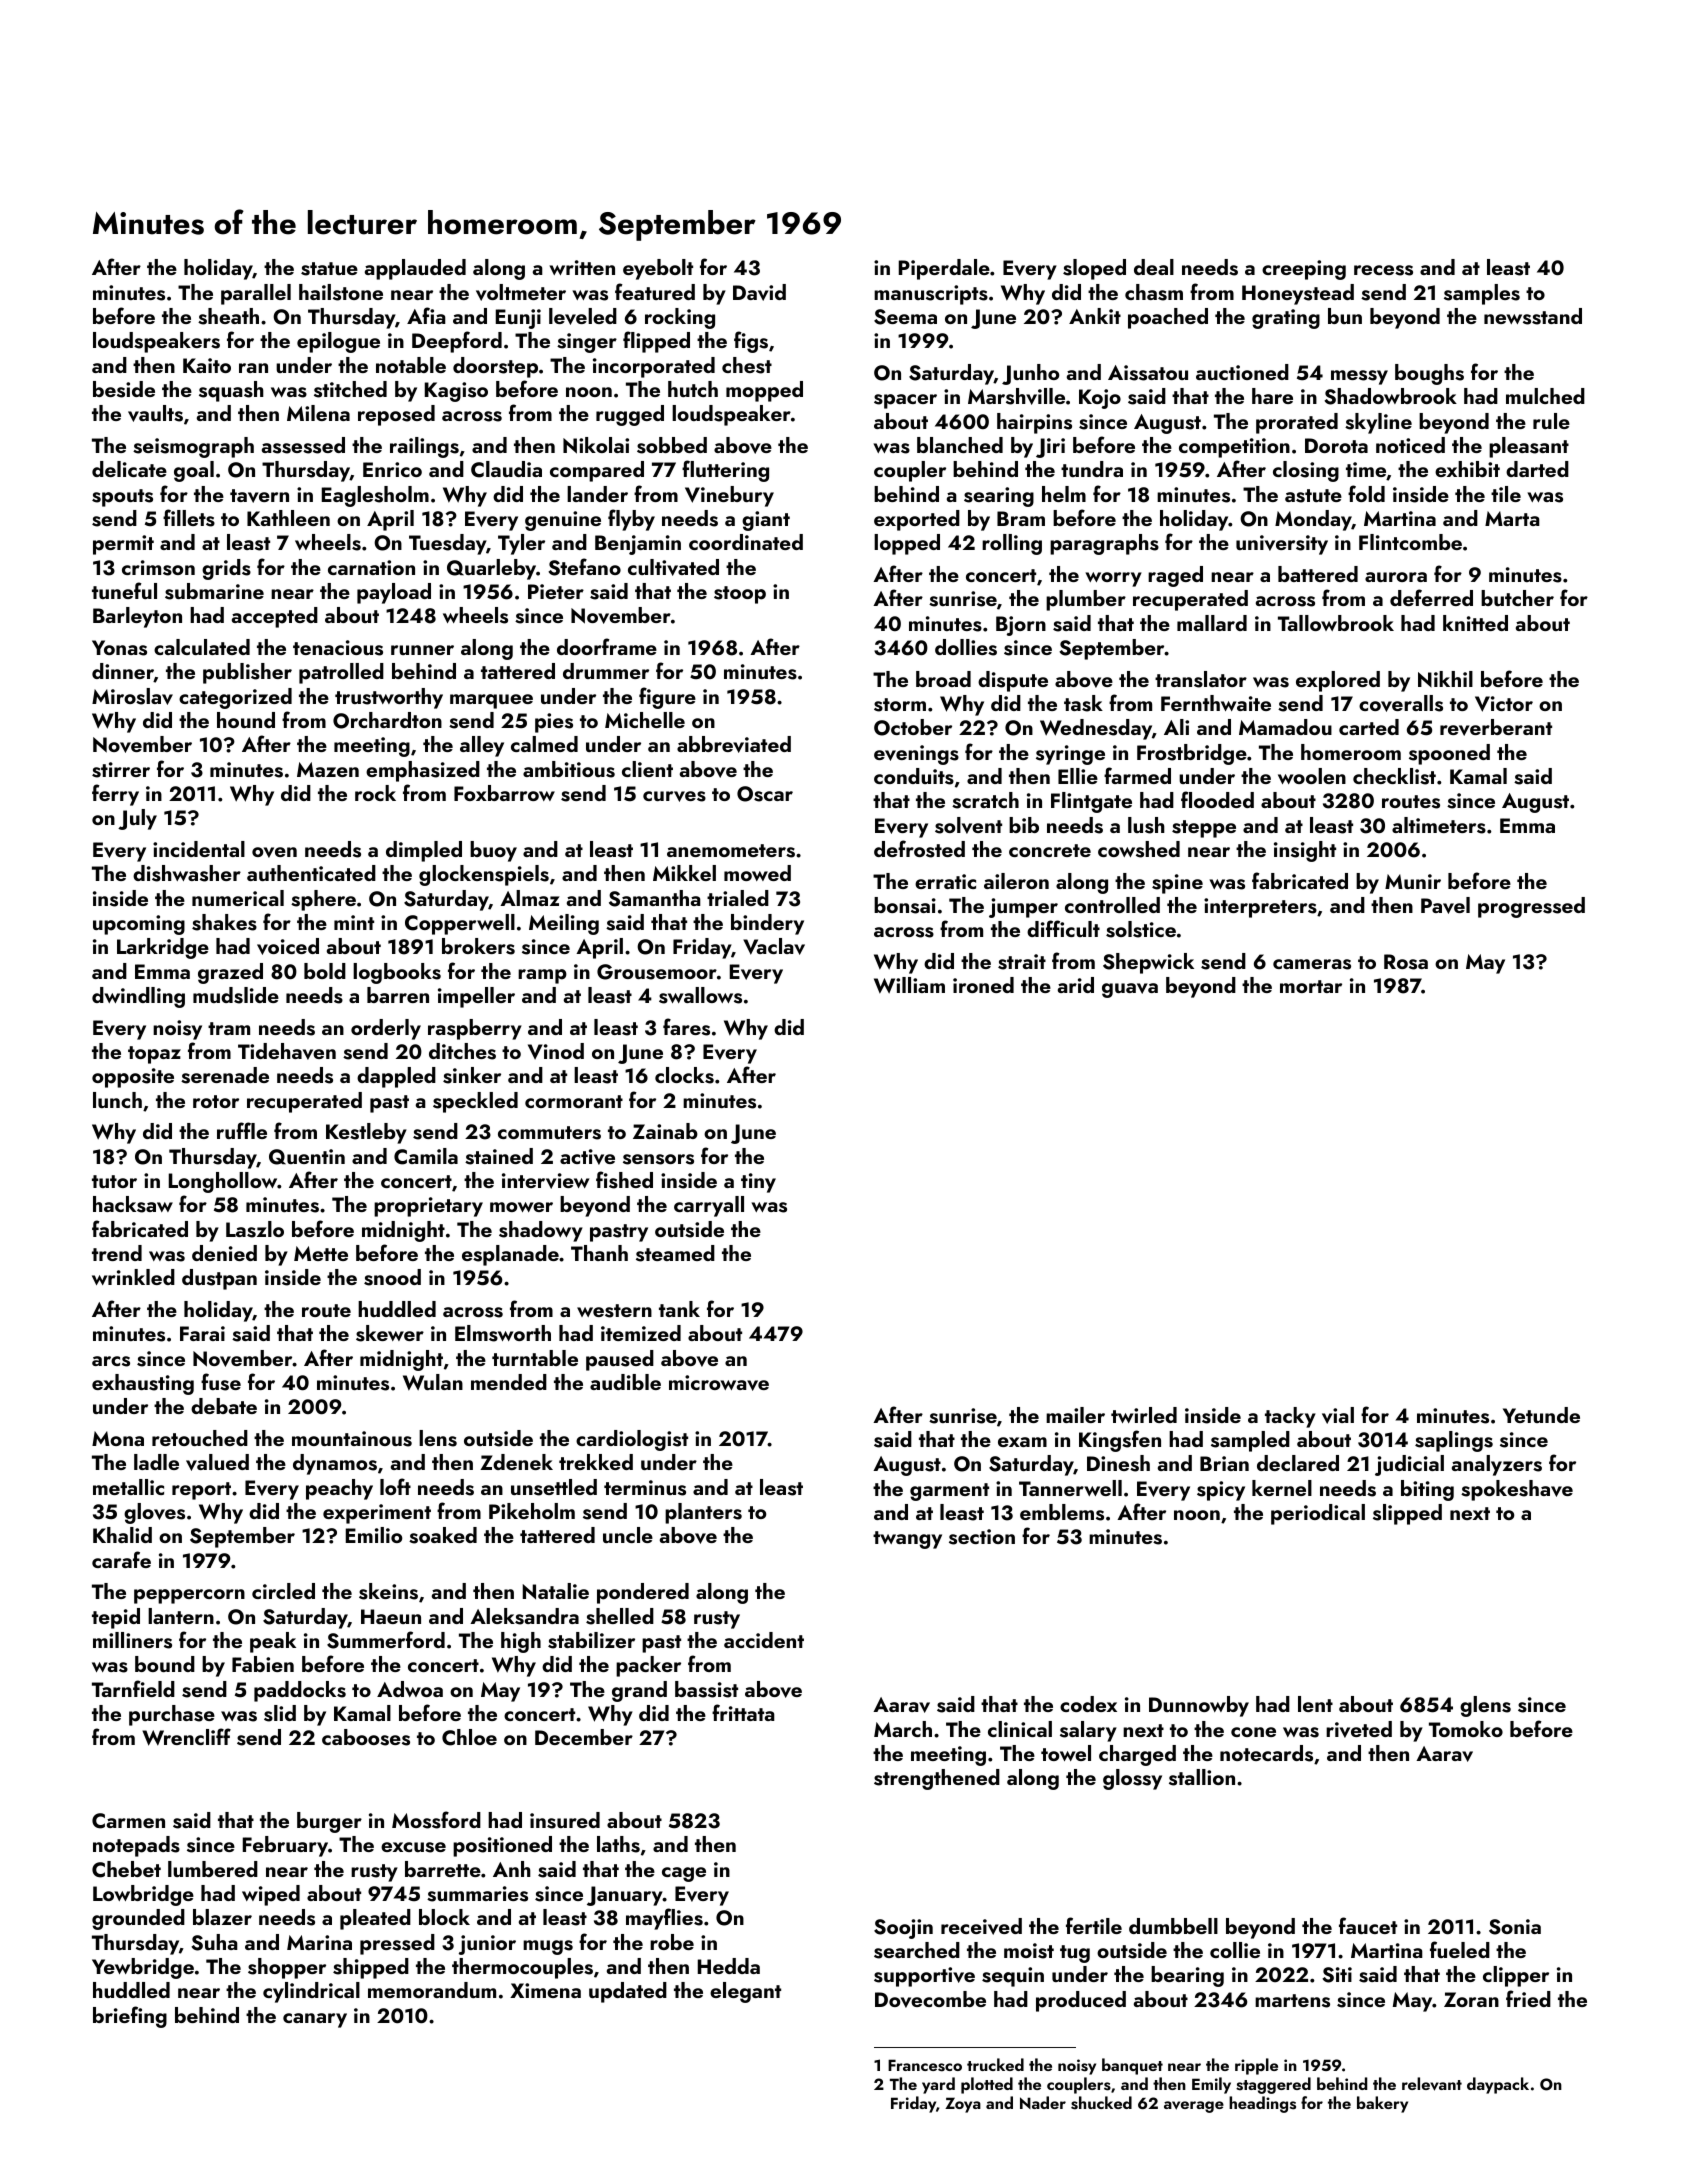 Image resolution: width=1683 pixels, height=2178 pixels. Describe the element at coordinates (341, 673) in the screenshot. I see `patrolled` at that location.
